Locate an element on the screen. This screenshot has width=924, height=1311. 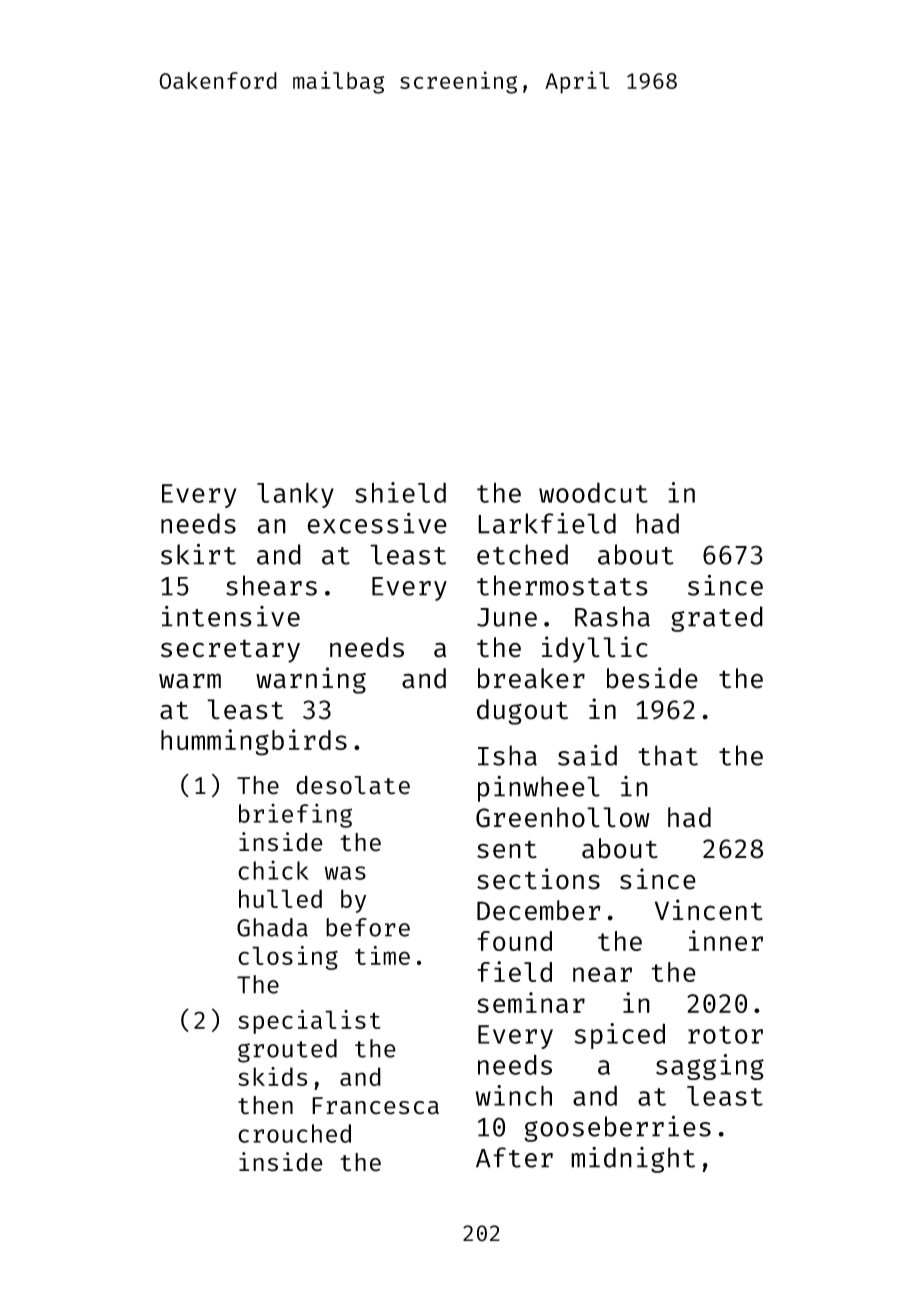
then is located at coordinates (265, 1105).
